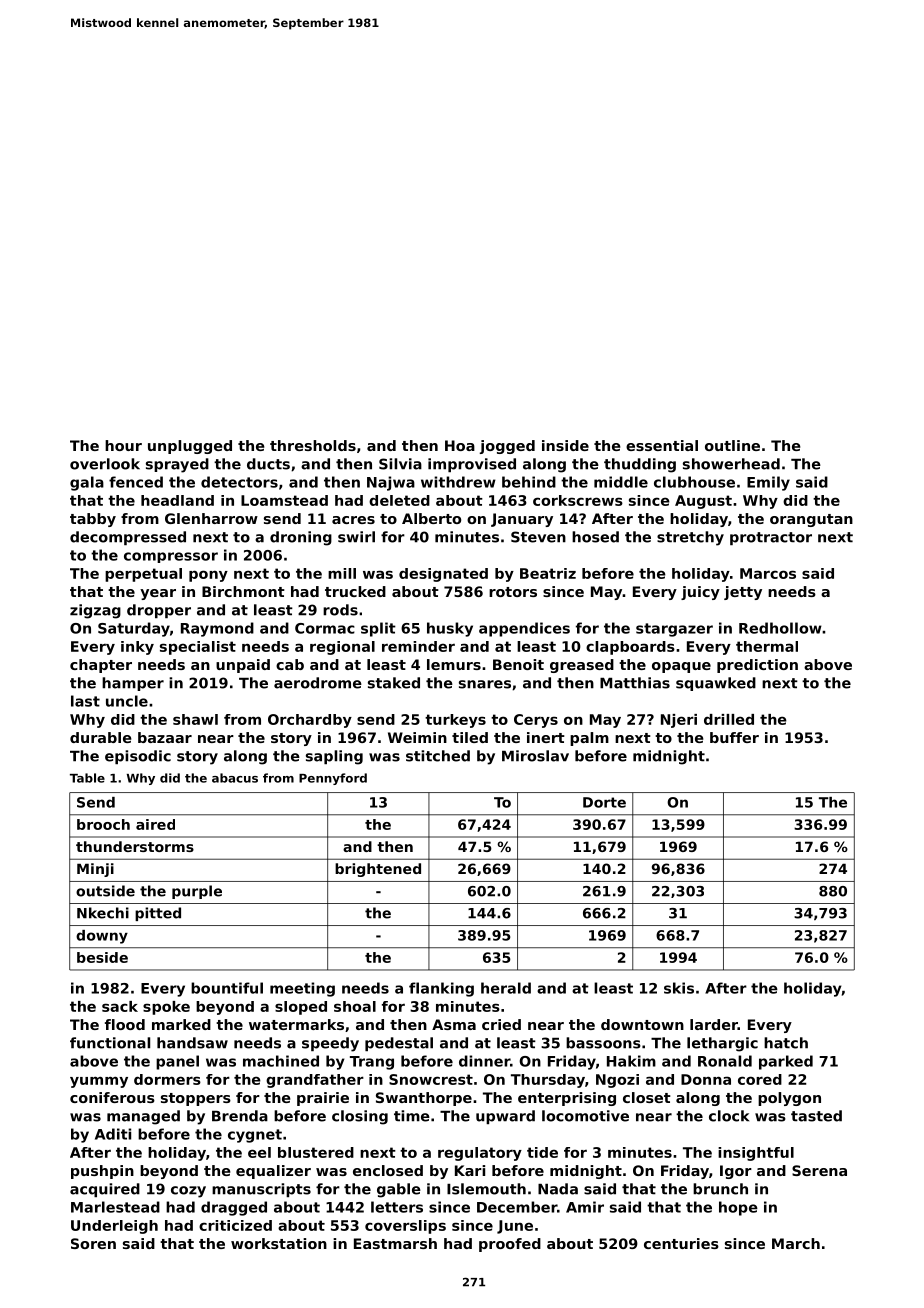 The width and height of the page is (924, 1308). Describe the element at coordinates (99, 1082) in the page. I see `yummy` at that location.
